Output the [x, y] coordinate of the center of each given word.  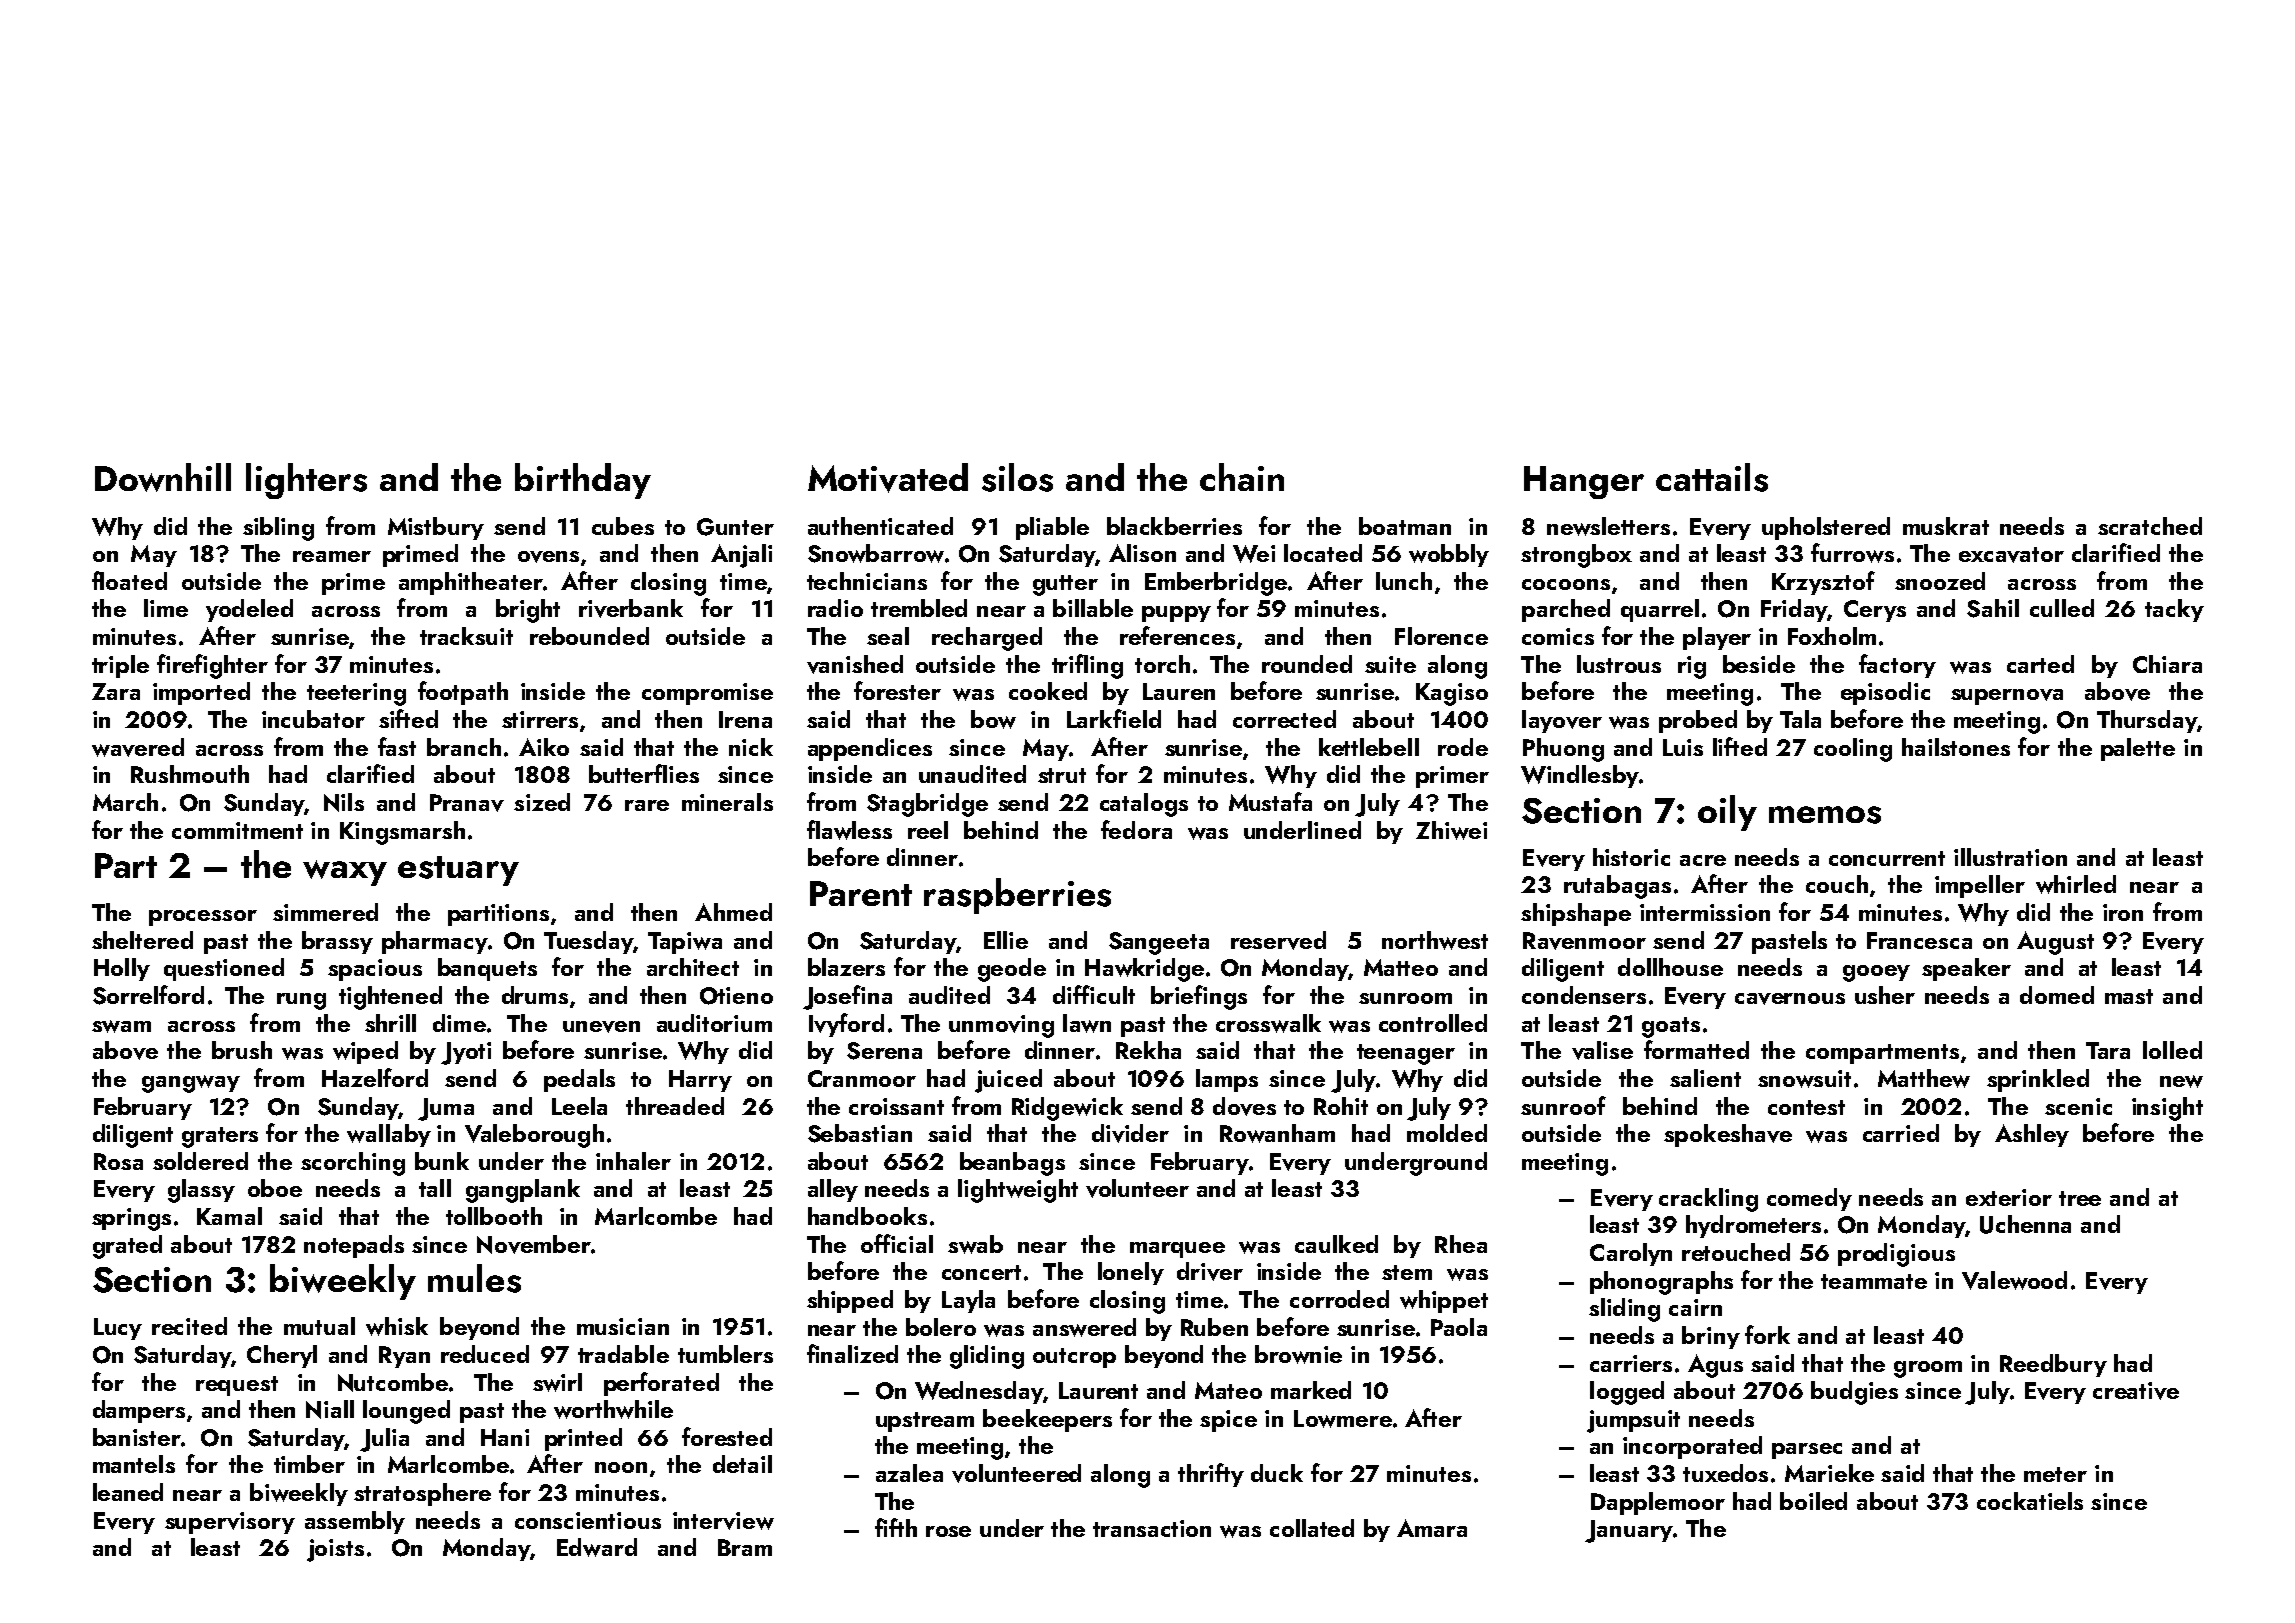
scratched [2150, 526]
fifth [896, 1527]
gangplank [523, 1191]
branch [464, 747]
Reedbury [2053, 1365]
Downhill [163, 477]
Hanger [1584, 482]
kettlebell [1369, 747]
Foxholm [1832, 636]
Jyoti [466, 1053]
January [1629, 1531]
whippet [1444, 1301]
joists [335, 1550]
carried [1901, 1133]
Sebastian [860, 1133]
